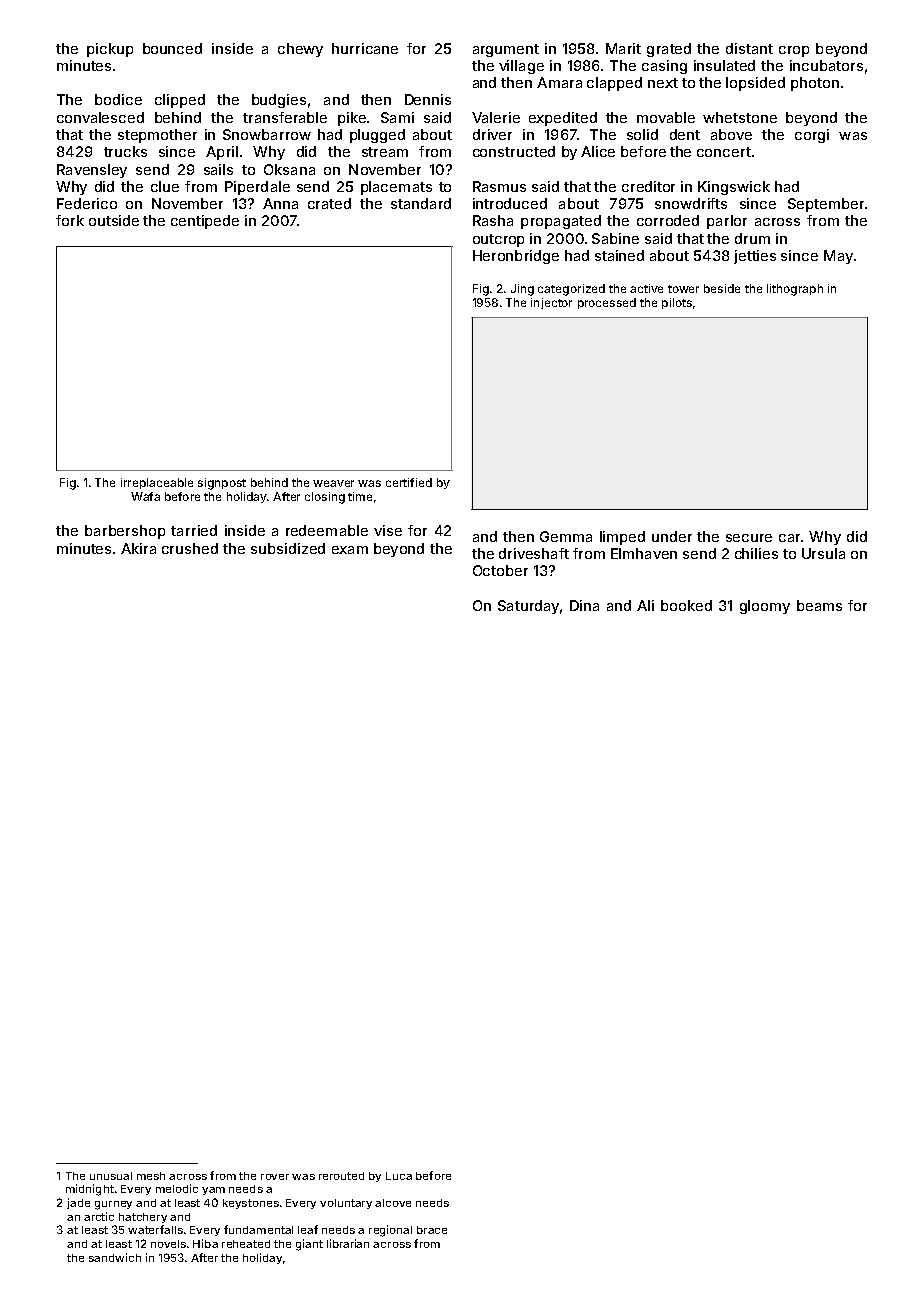 This screenshot has width=924, height=1308. Describe the element at coordinates (300, 50) in the screenshot. I see `chewy` at that location.
